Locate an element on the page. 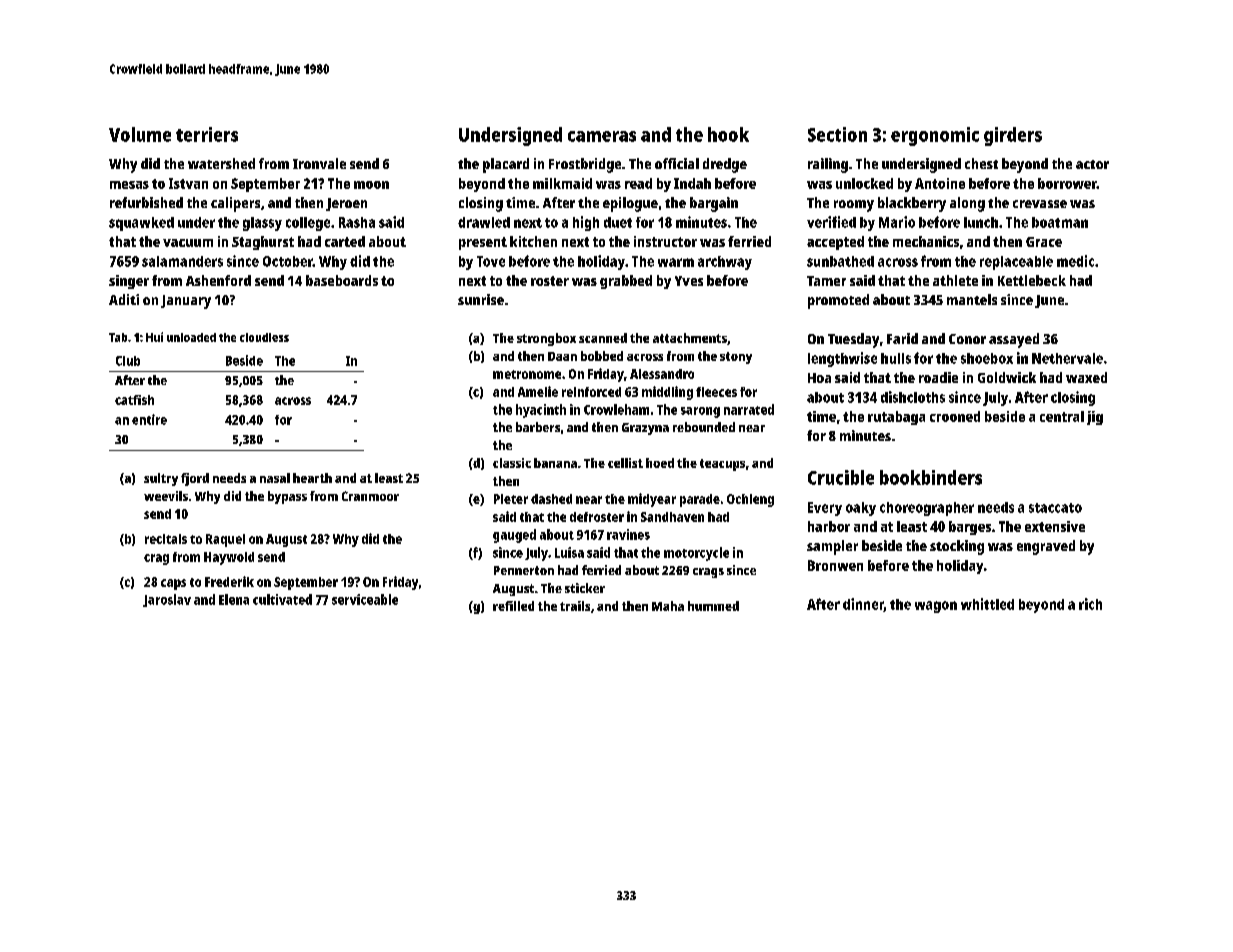 The width and height of the page is (1233, 952). terriers is located at coordinates (207, 134).
